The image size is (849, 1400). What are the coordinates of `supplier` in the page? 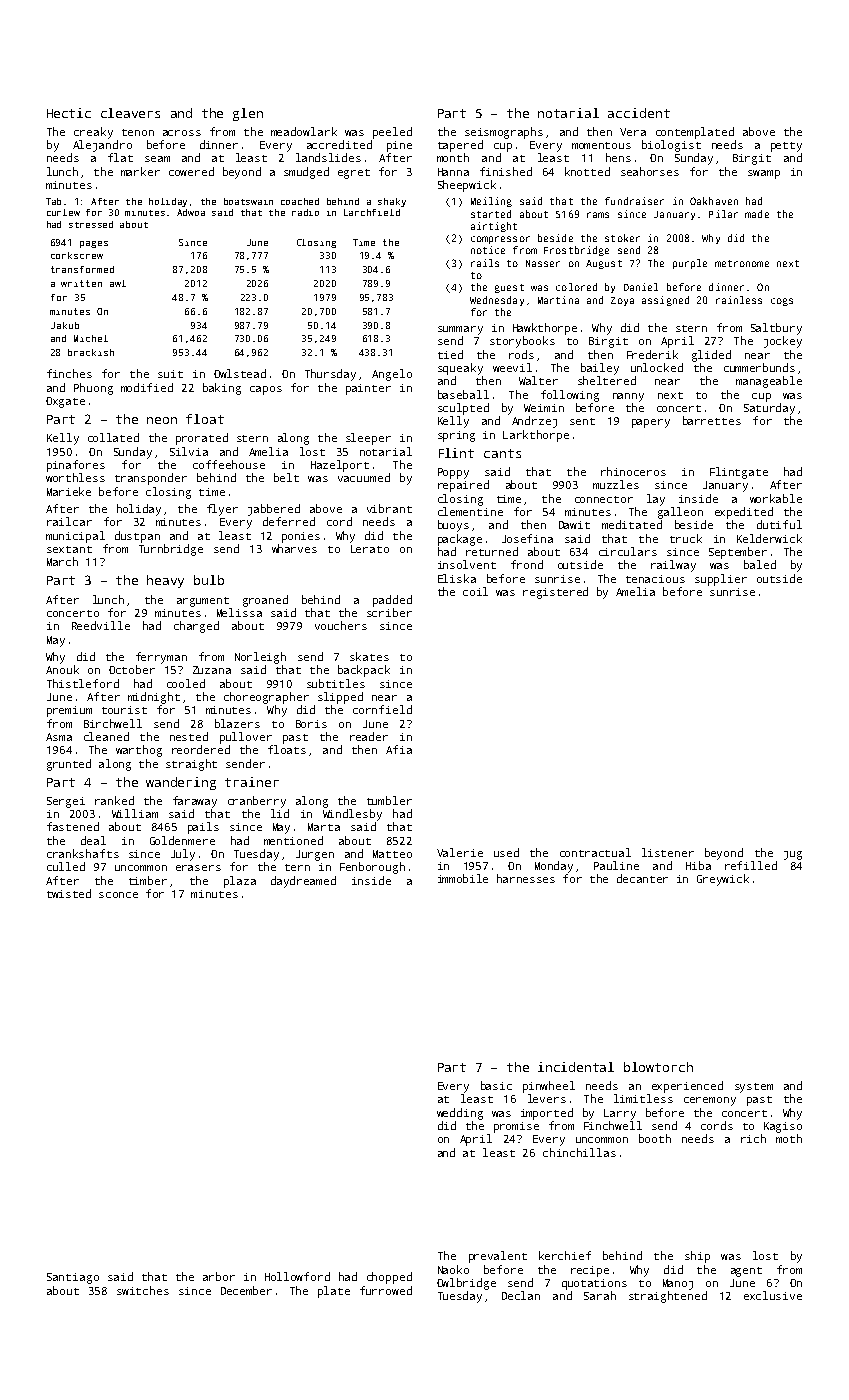 It's located at (721, 580).
